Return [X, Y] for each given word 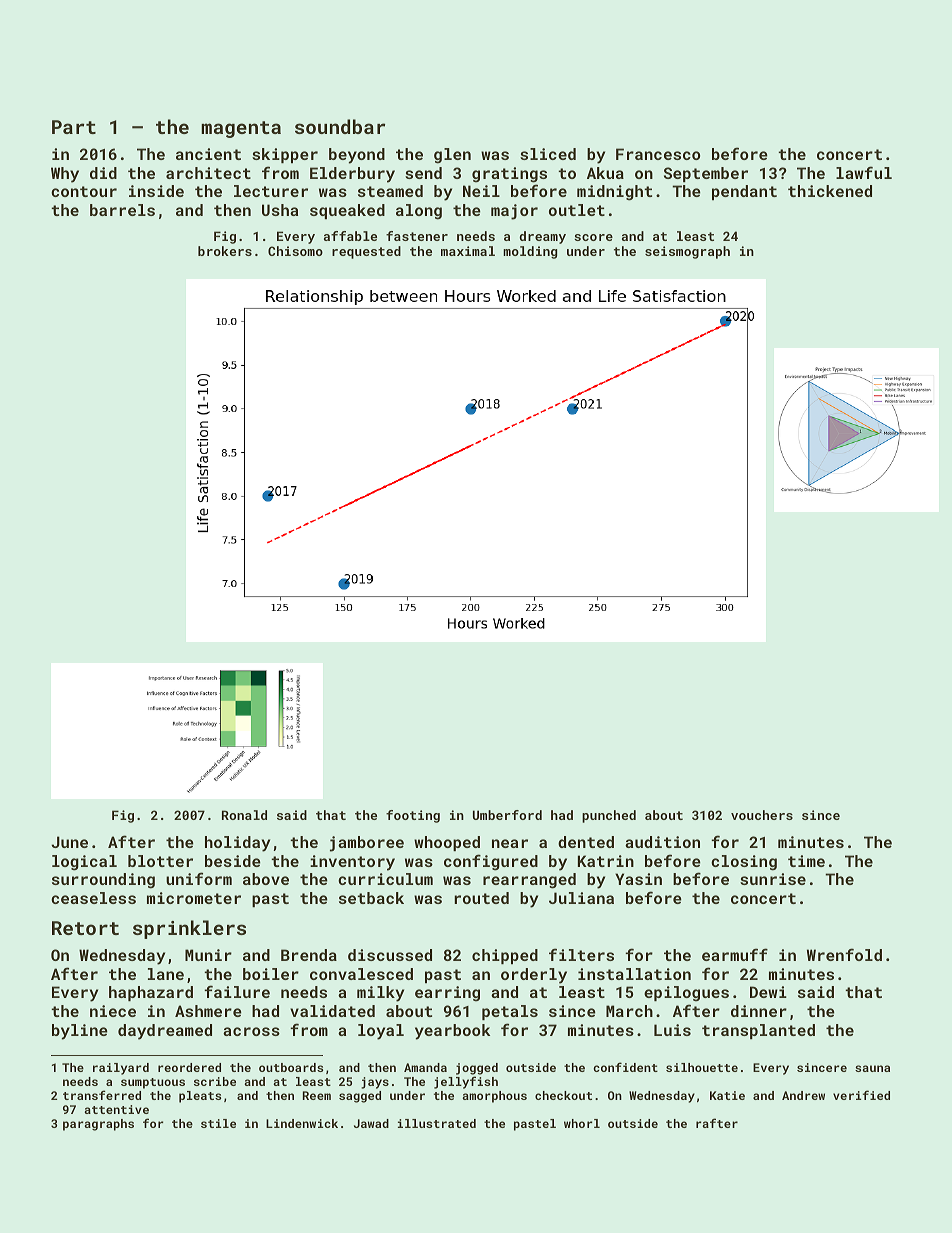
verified [861, 1095]
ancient [208, 154]
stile [218, 1123]
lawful [864, 172]
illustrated [437, 1123]
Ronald [244, 815]
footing [413, 816]
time [806, 861]
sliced [548, 154]
